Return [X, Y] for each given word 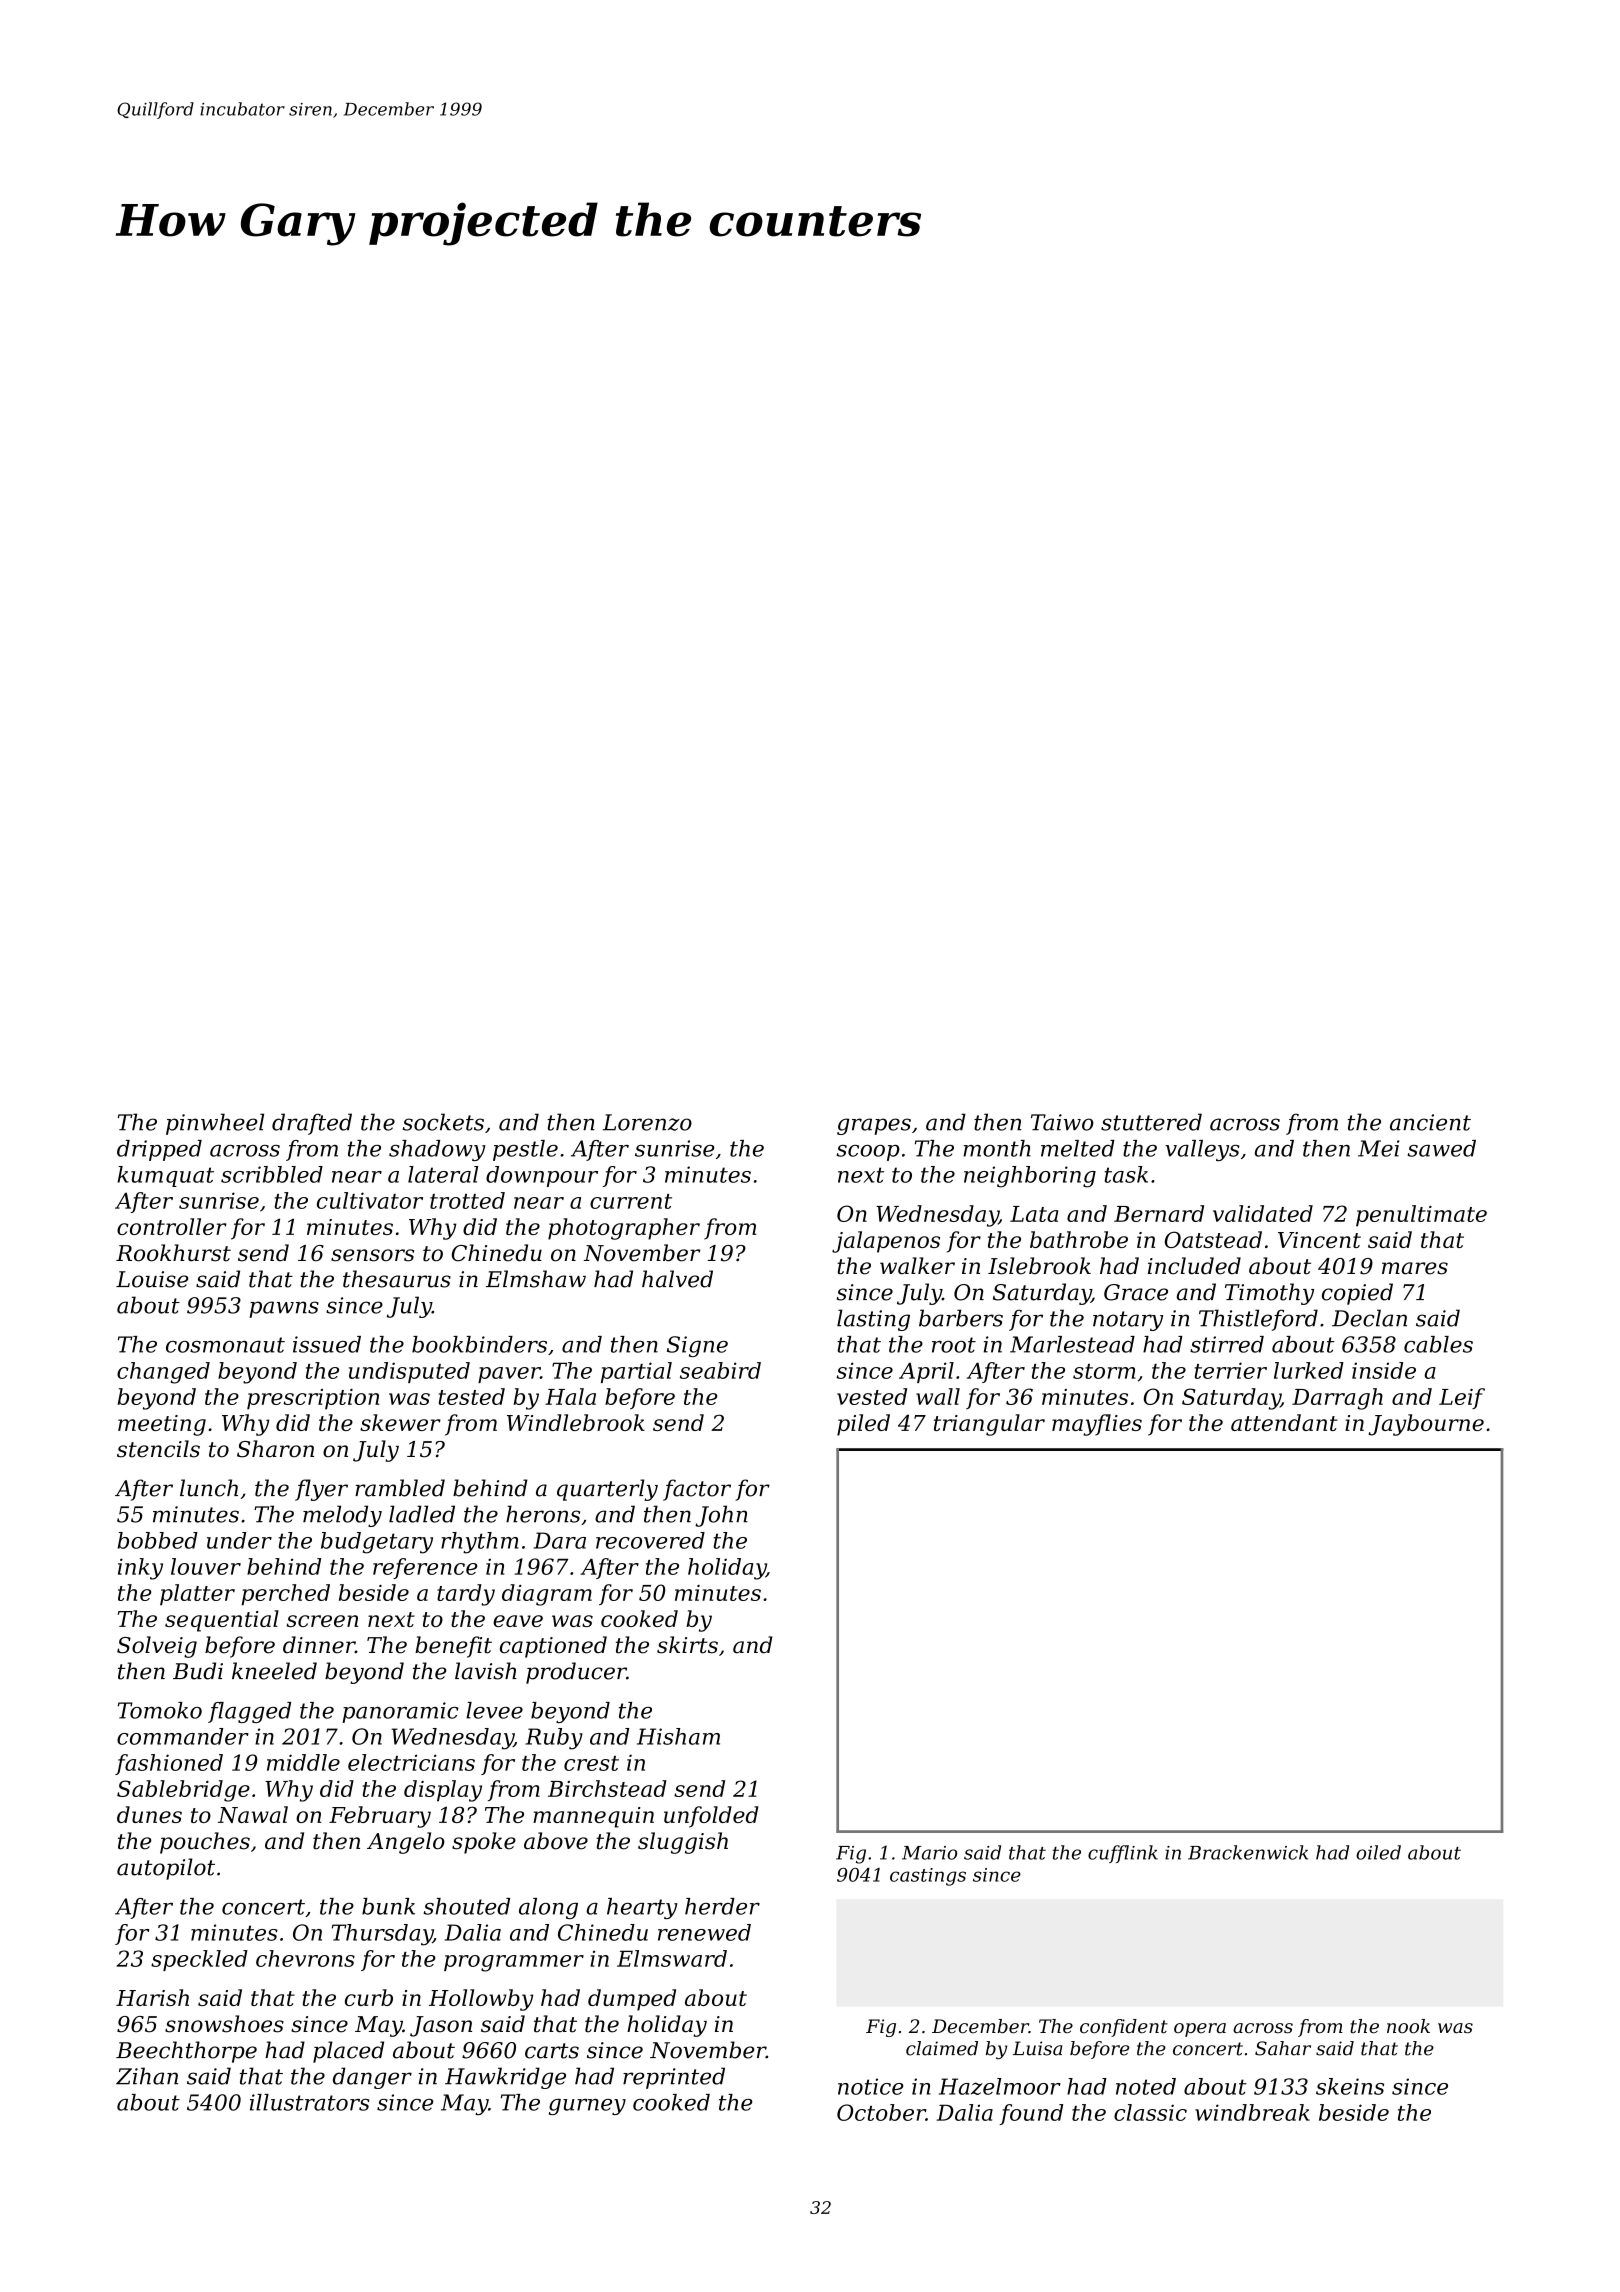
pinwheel [215, 1124]
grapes [874, 1126]
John [721, 1516]
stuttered [1151, 1122]
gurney [587, 2107]
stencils [158, 1449]
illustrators [310, 2102]
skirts [687, 1645]
